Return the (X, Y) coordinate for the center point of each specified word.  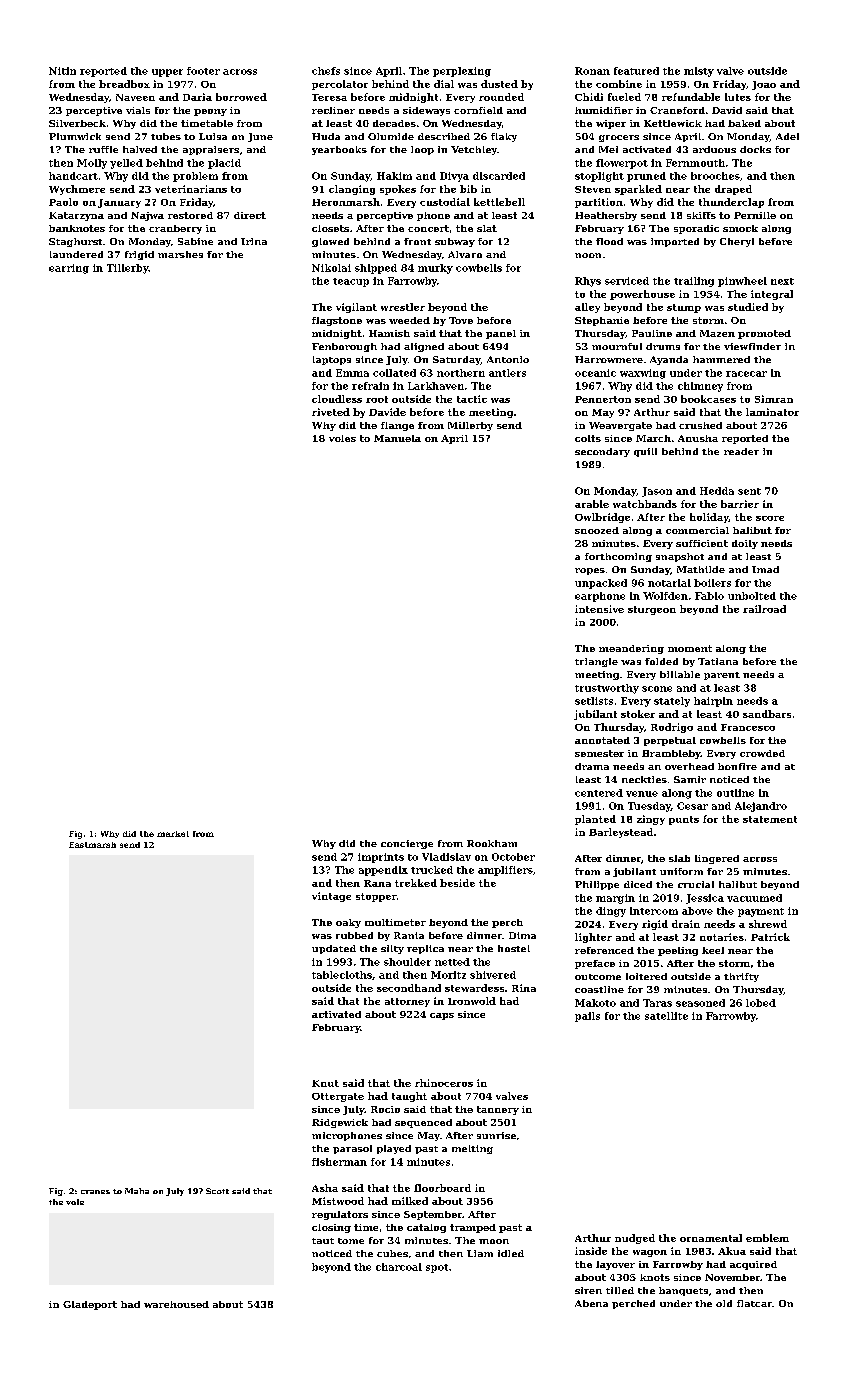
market (173, 834)
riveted (331, 412)
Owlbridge (602, 518)
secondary (602, 452)
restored (190, 215)
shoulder (407, 962)
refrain (370, 386)
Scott (217, 1191)
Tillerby (127, 269)
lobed (761, 1003)
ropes (590, 571)
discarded (499, 176)
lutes (738, 97)
